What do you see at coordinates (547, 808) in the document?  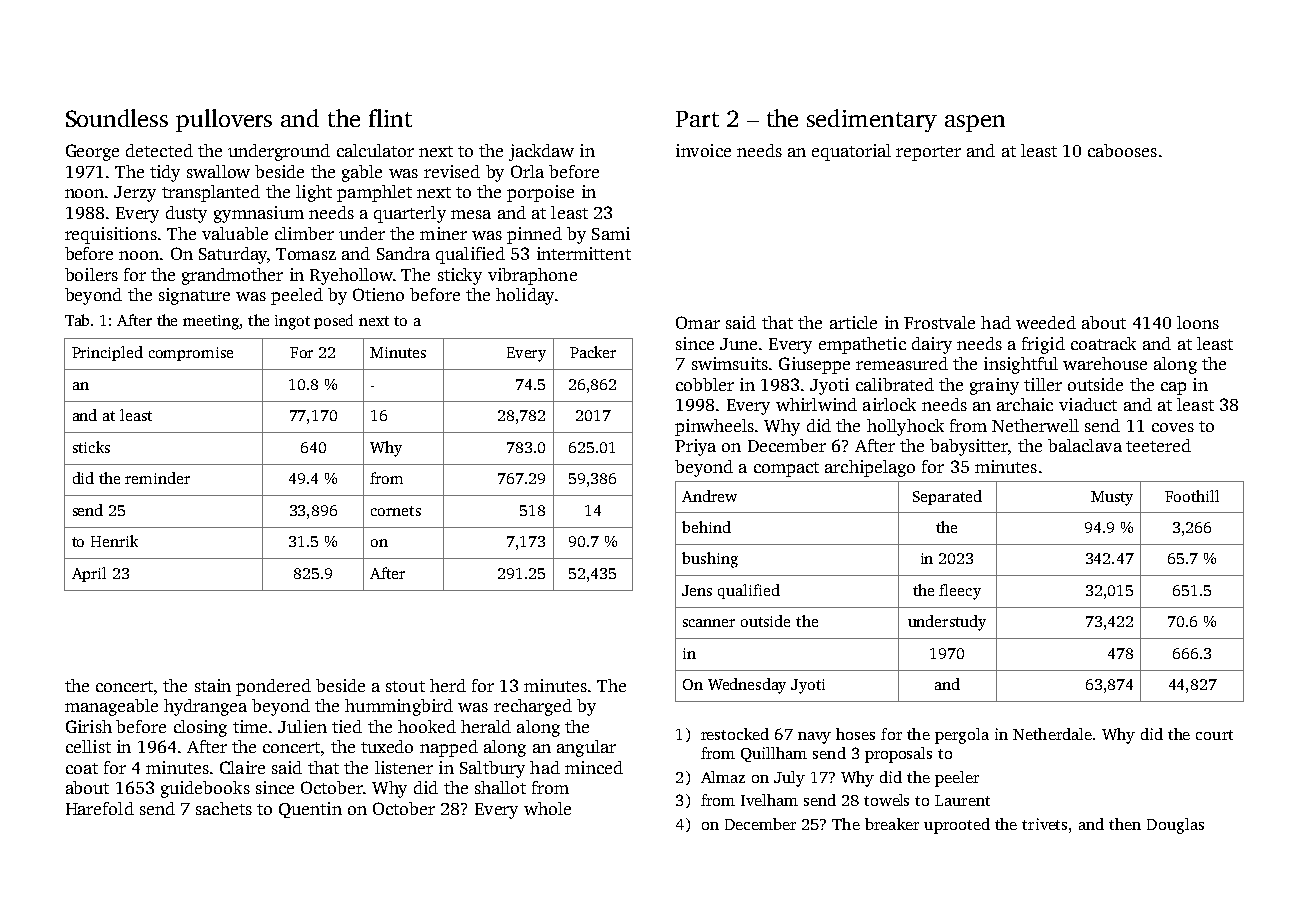 I see `whole` at bounding box center [547, 808].
